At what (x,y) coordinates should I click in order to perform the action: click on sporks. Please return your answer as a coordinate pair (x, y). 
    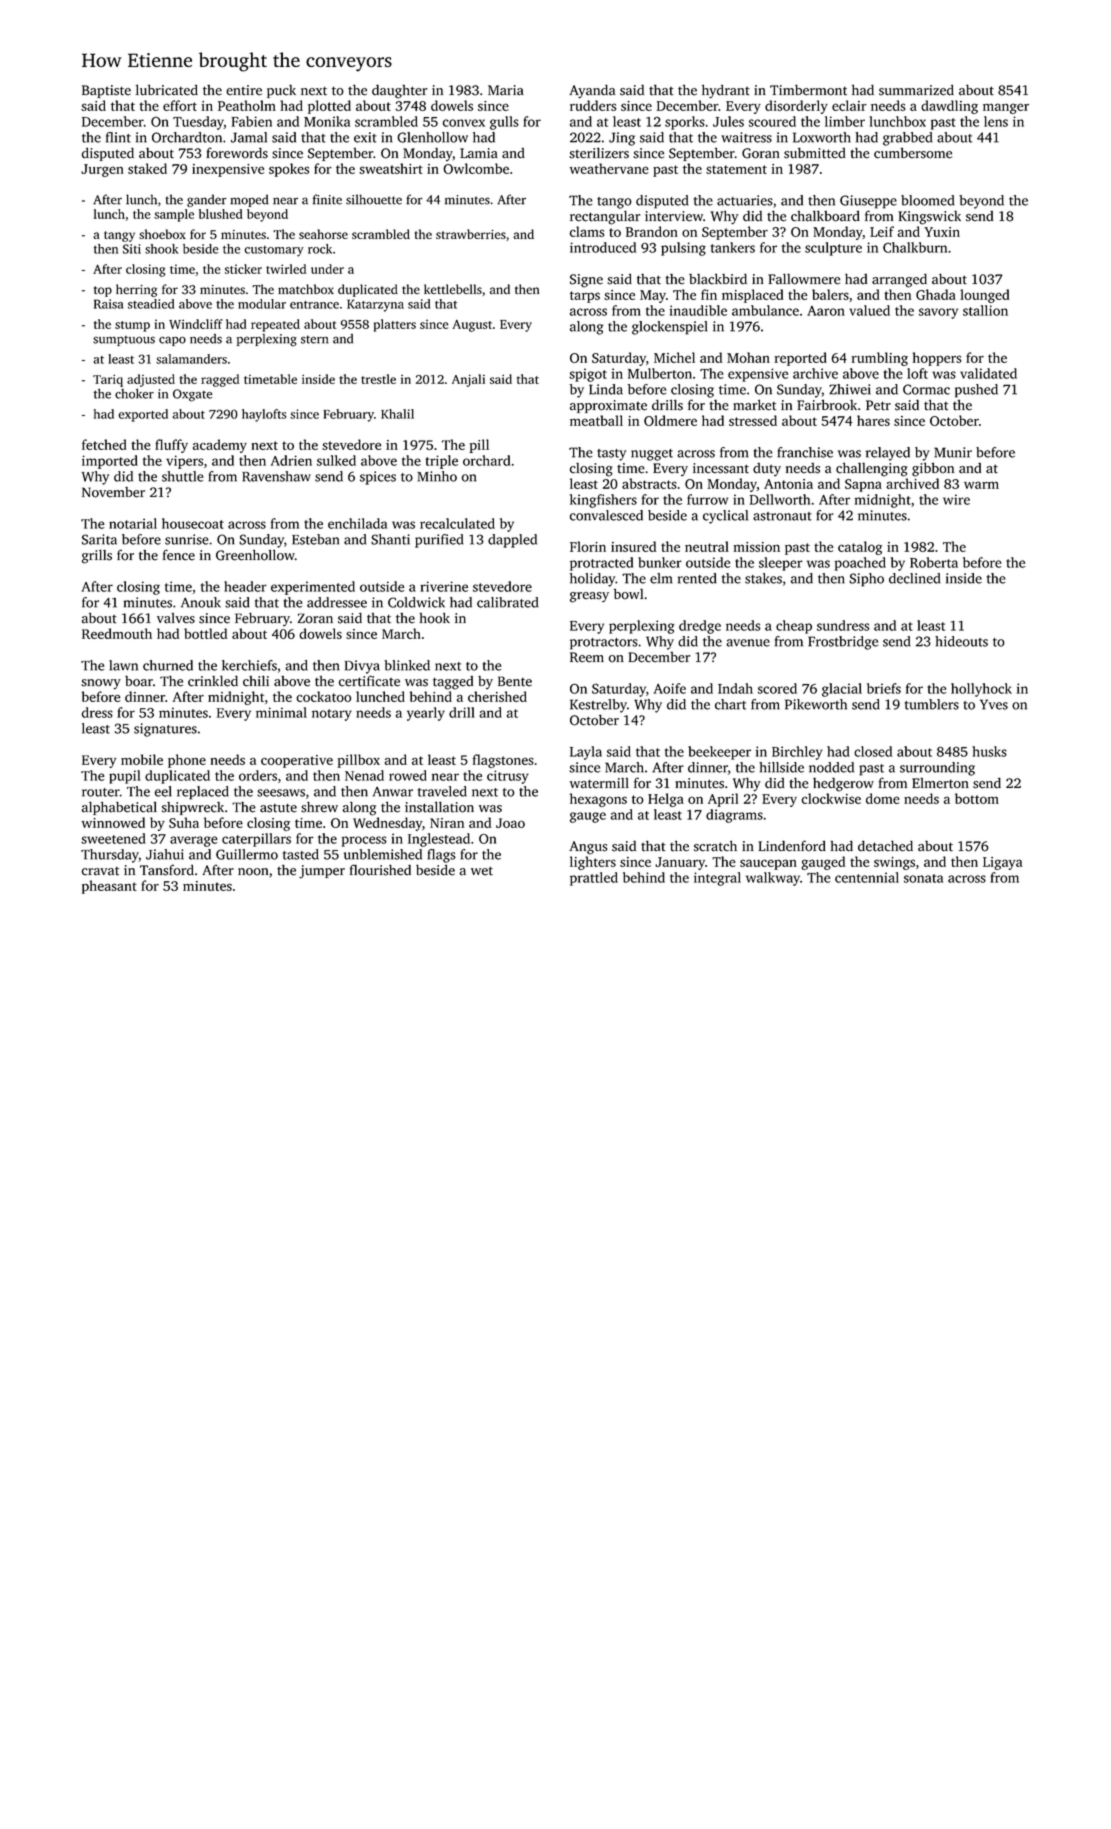
    Looking at the image, I should click on (685, 123).
